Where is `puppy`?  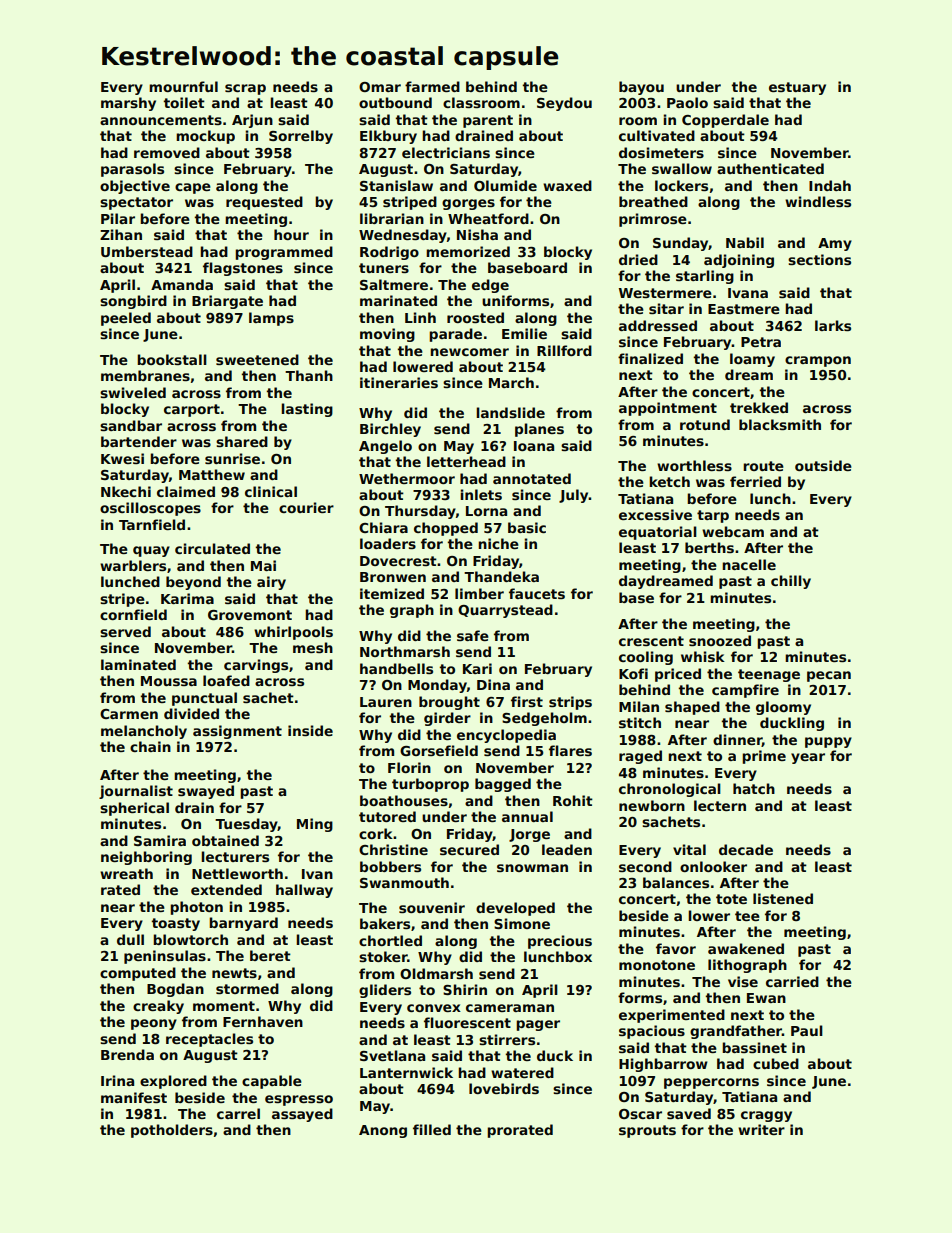 puppy is located at coordinates (828, 742).
